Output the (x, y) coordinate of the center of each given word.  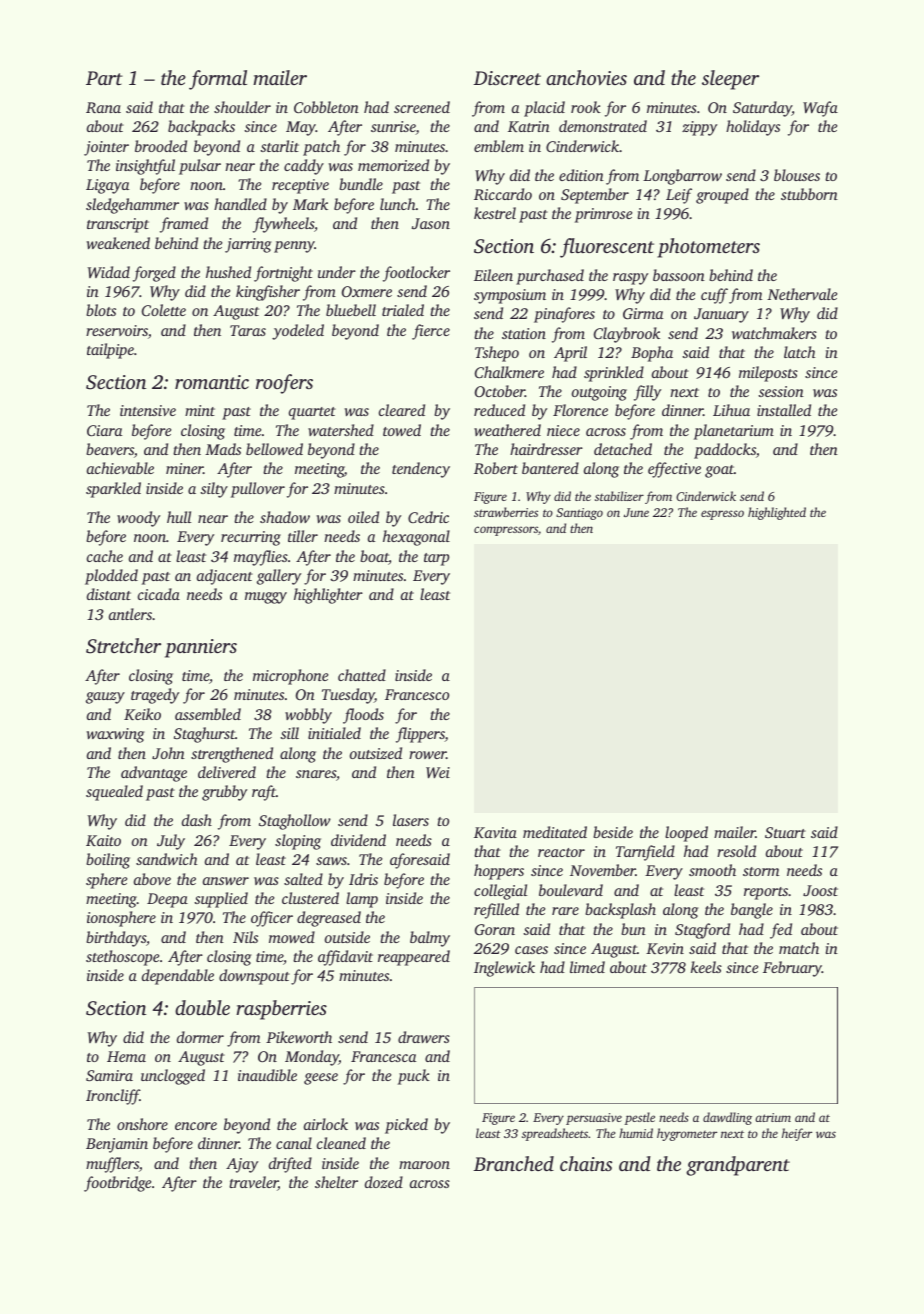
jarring (248, 245)
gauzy (105, 698)
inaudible (267, 1075)
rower (427, 755)
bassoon (679, 275)
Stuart (785, 832)
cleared (402, 410)
